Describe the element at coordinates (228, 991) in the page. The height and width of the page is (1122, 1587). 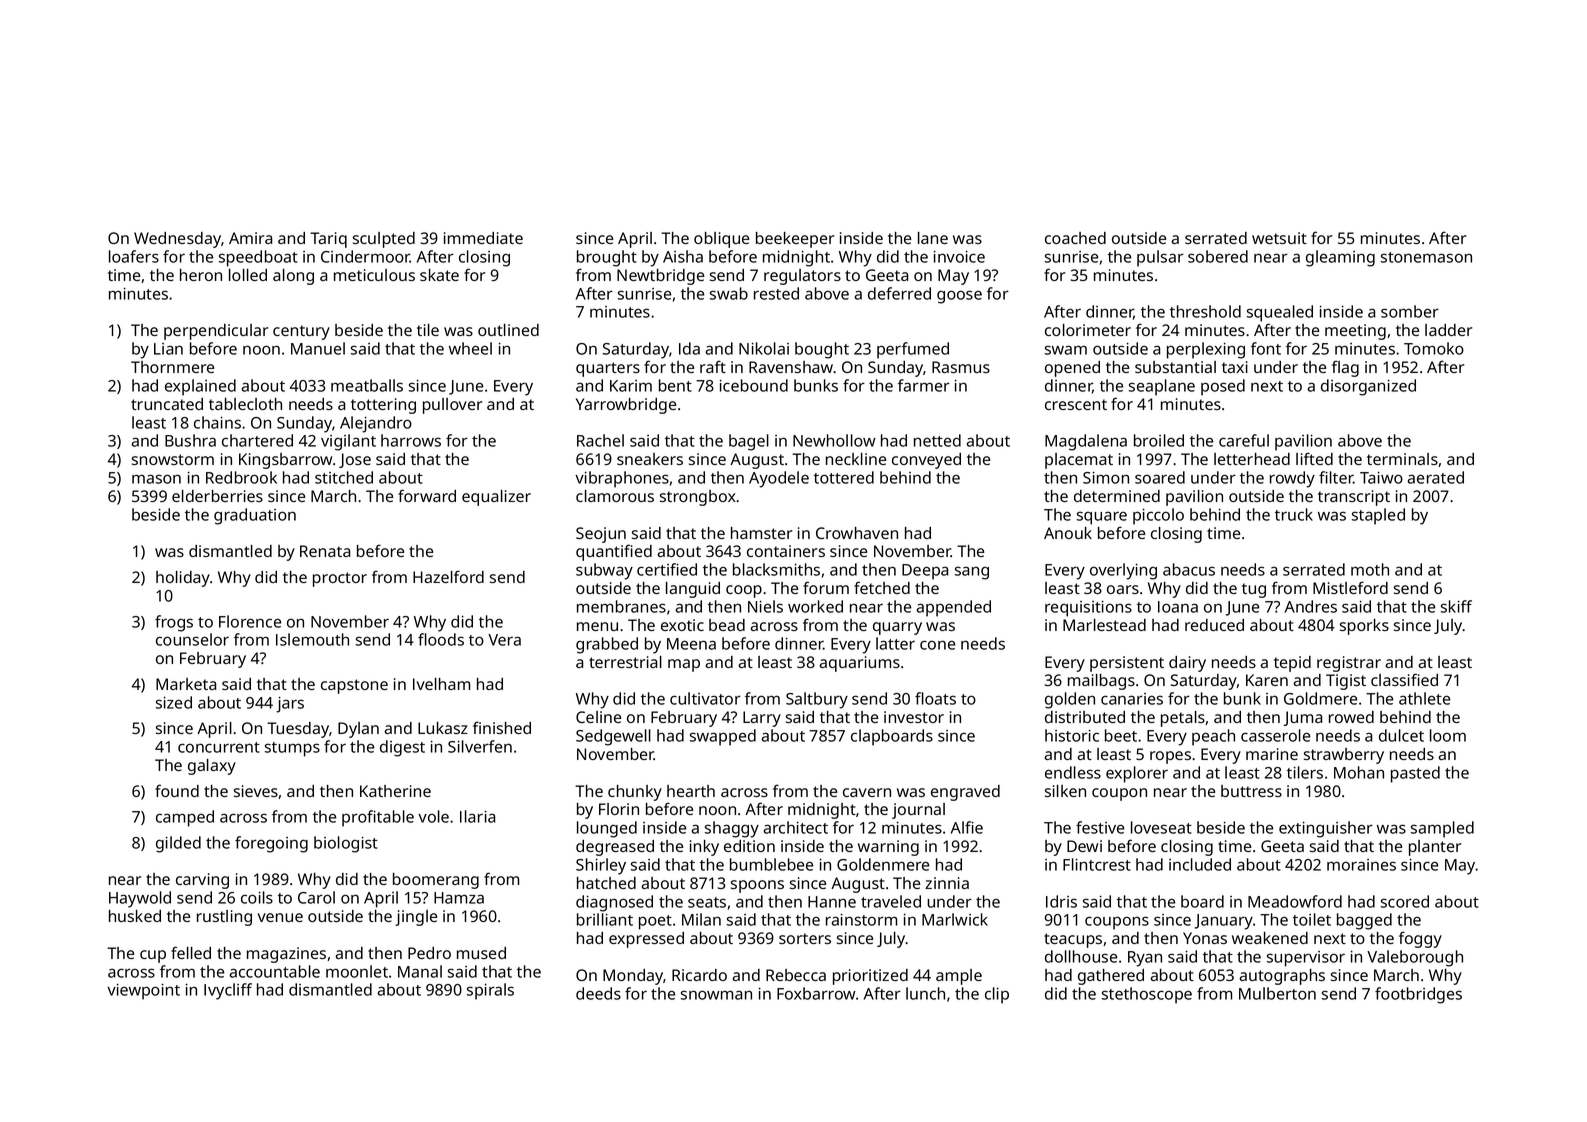
I see `Ivycliff` at that location.
